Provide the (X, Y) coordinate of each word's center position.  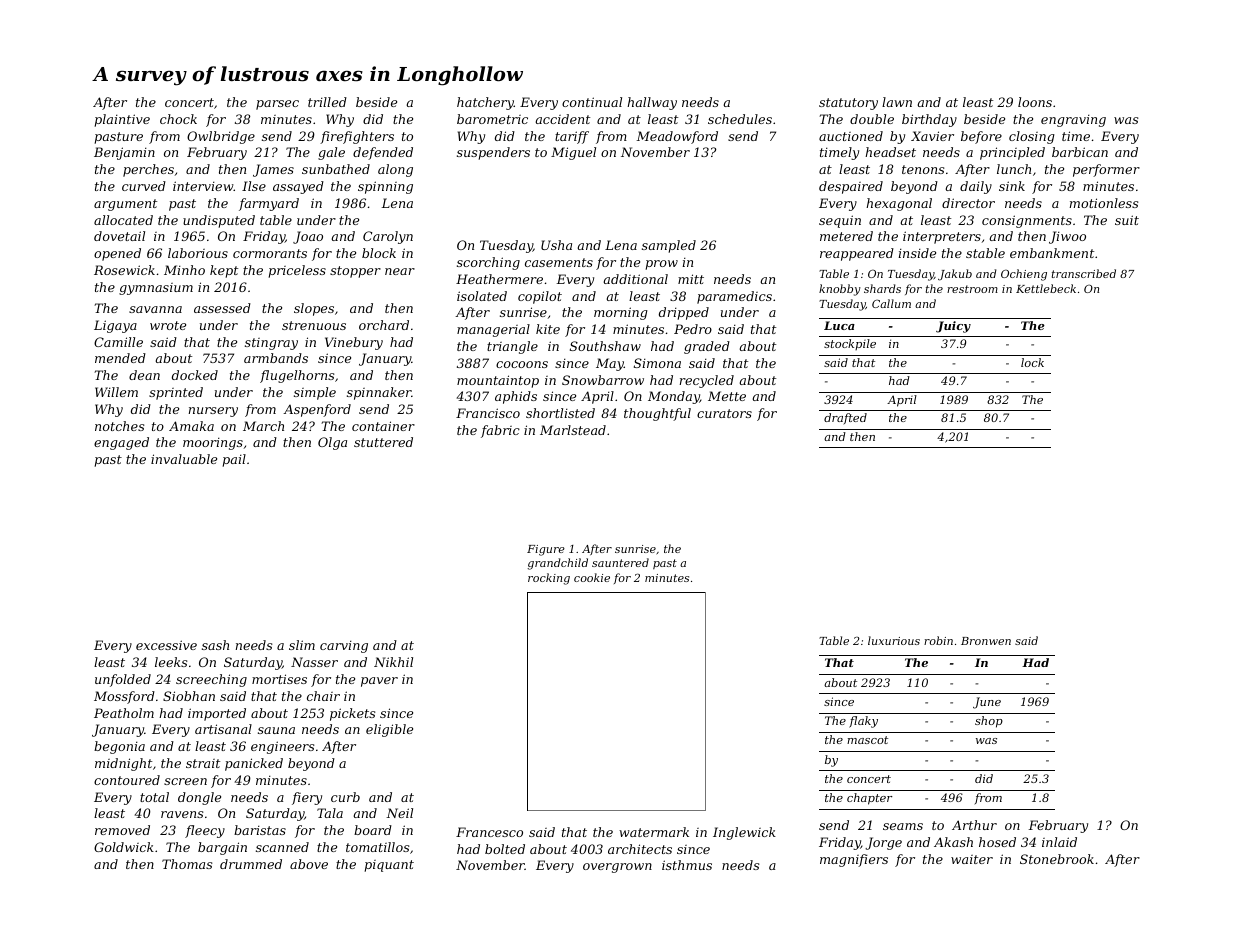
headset (890, 152)
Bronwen (986, 641)
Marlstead (573, 430)
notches (119, 426)
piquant (389, 866)
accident (562, 119)
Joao (308, 237)
